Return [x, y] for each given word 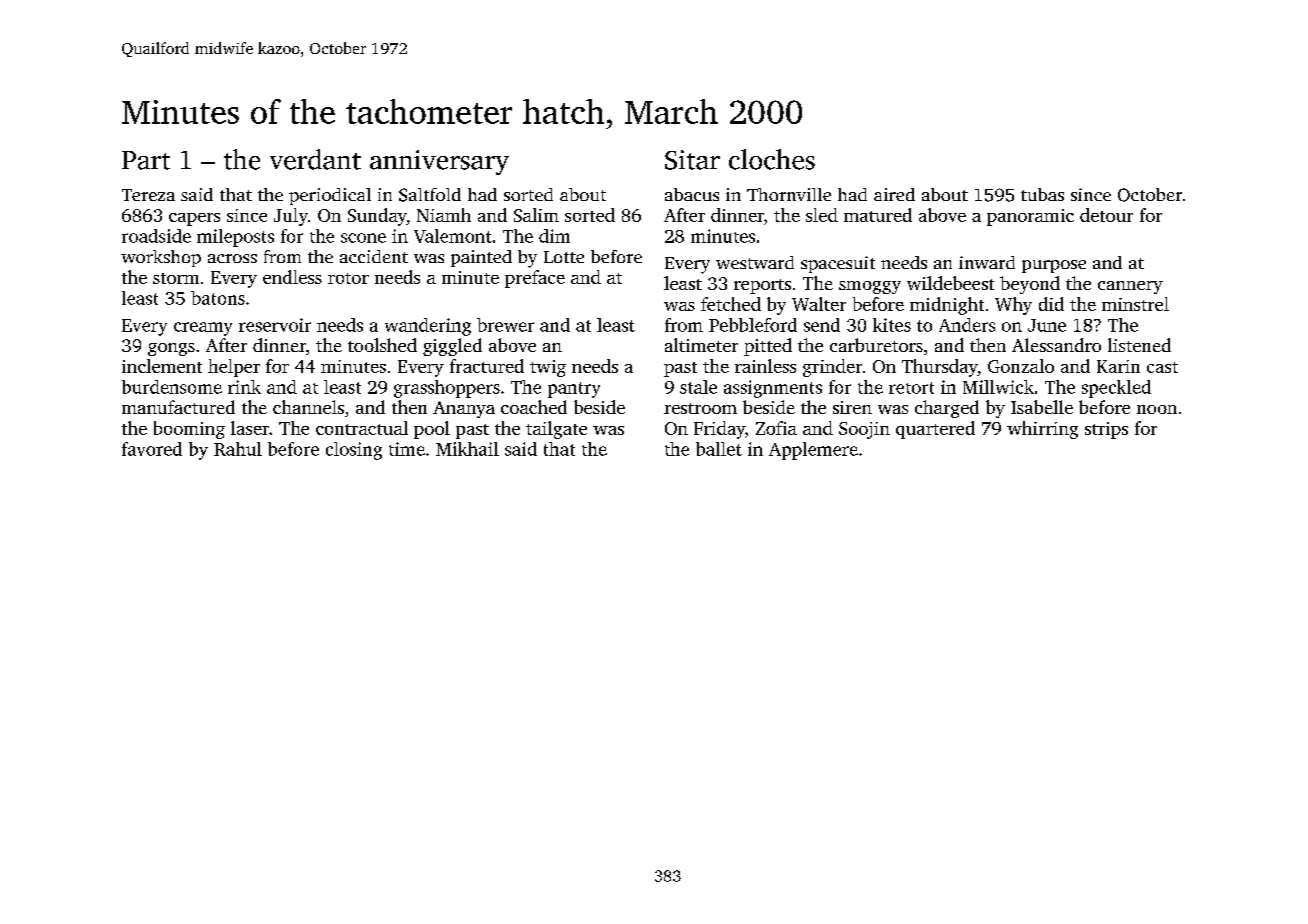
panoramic [1030, 217]
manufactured [178, 407]
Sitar [692, 160]
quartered [935, 430]
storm [176, 278]
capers [194, 219]
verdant [315, 159]
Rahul [238, 449]
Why [1013, 306]
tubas [1042, 194]
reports [762, 286]
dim [554, 236]
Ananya [464, 409]
